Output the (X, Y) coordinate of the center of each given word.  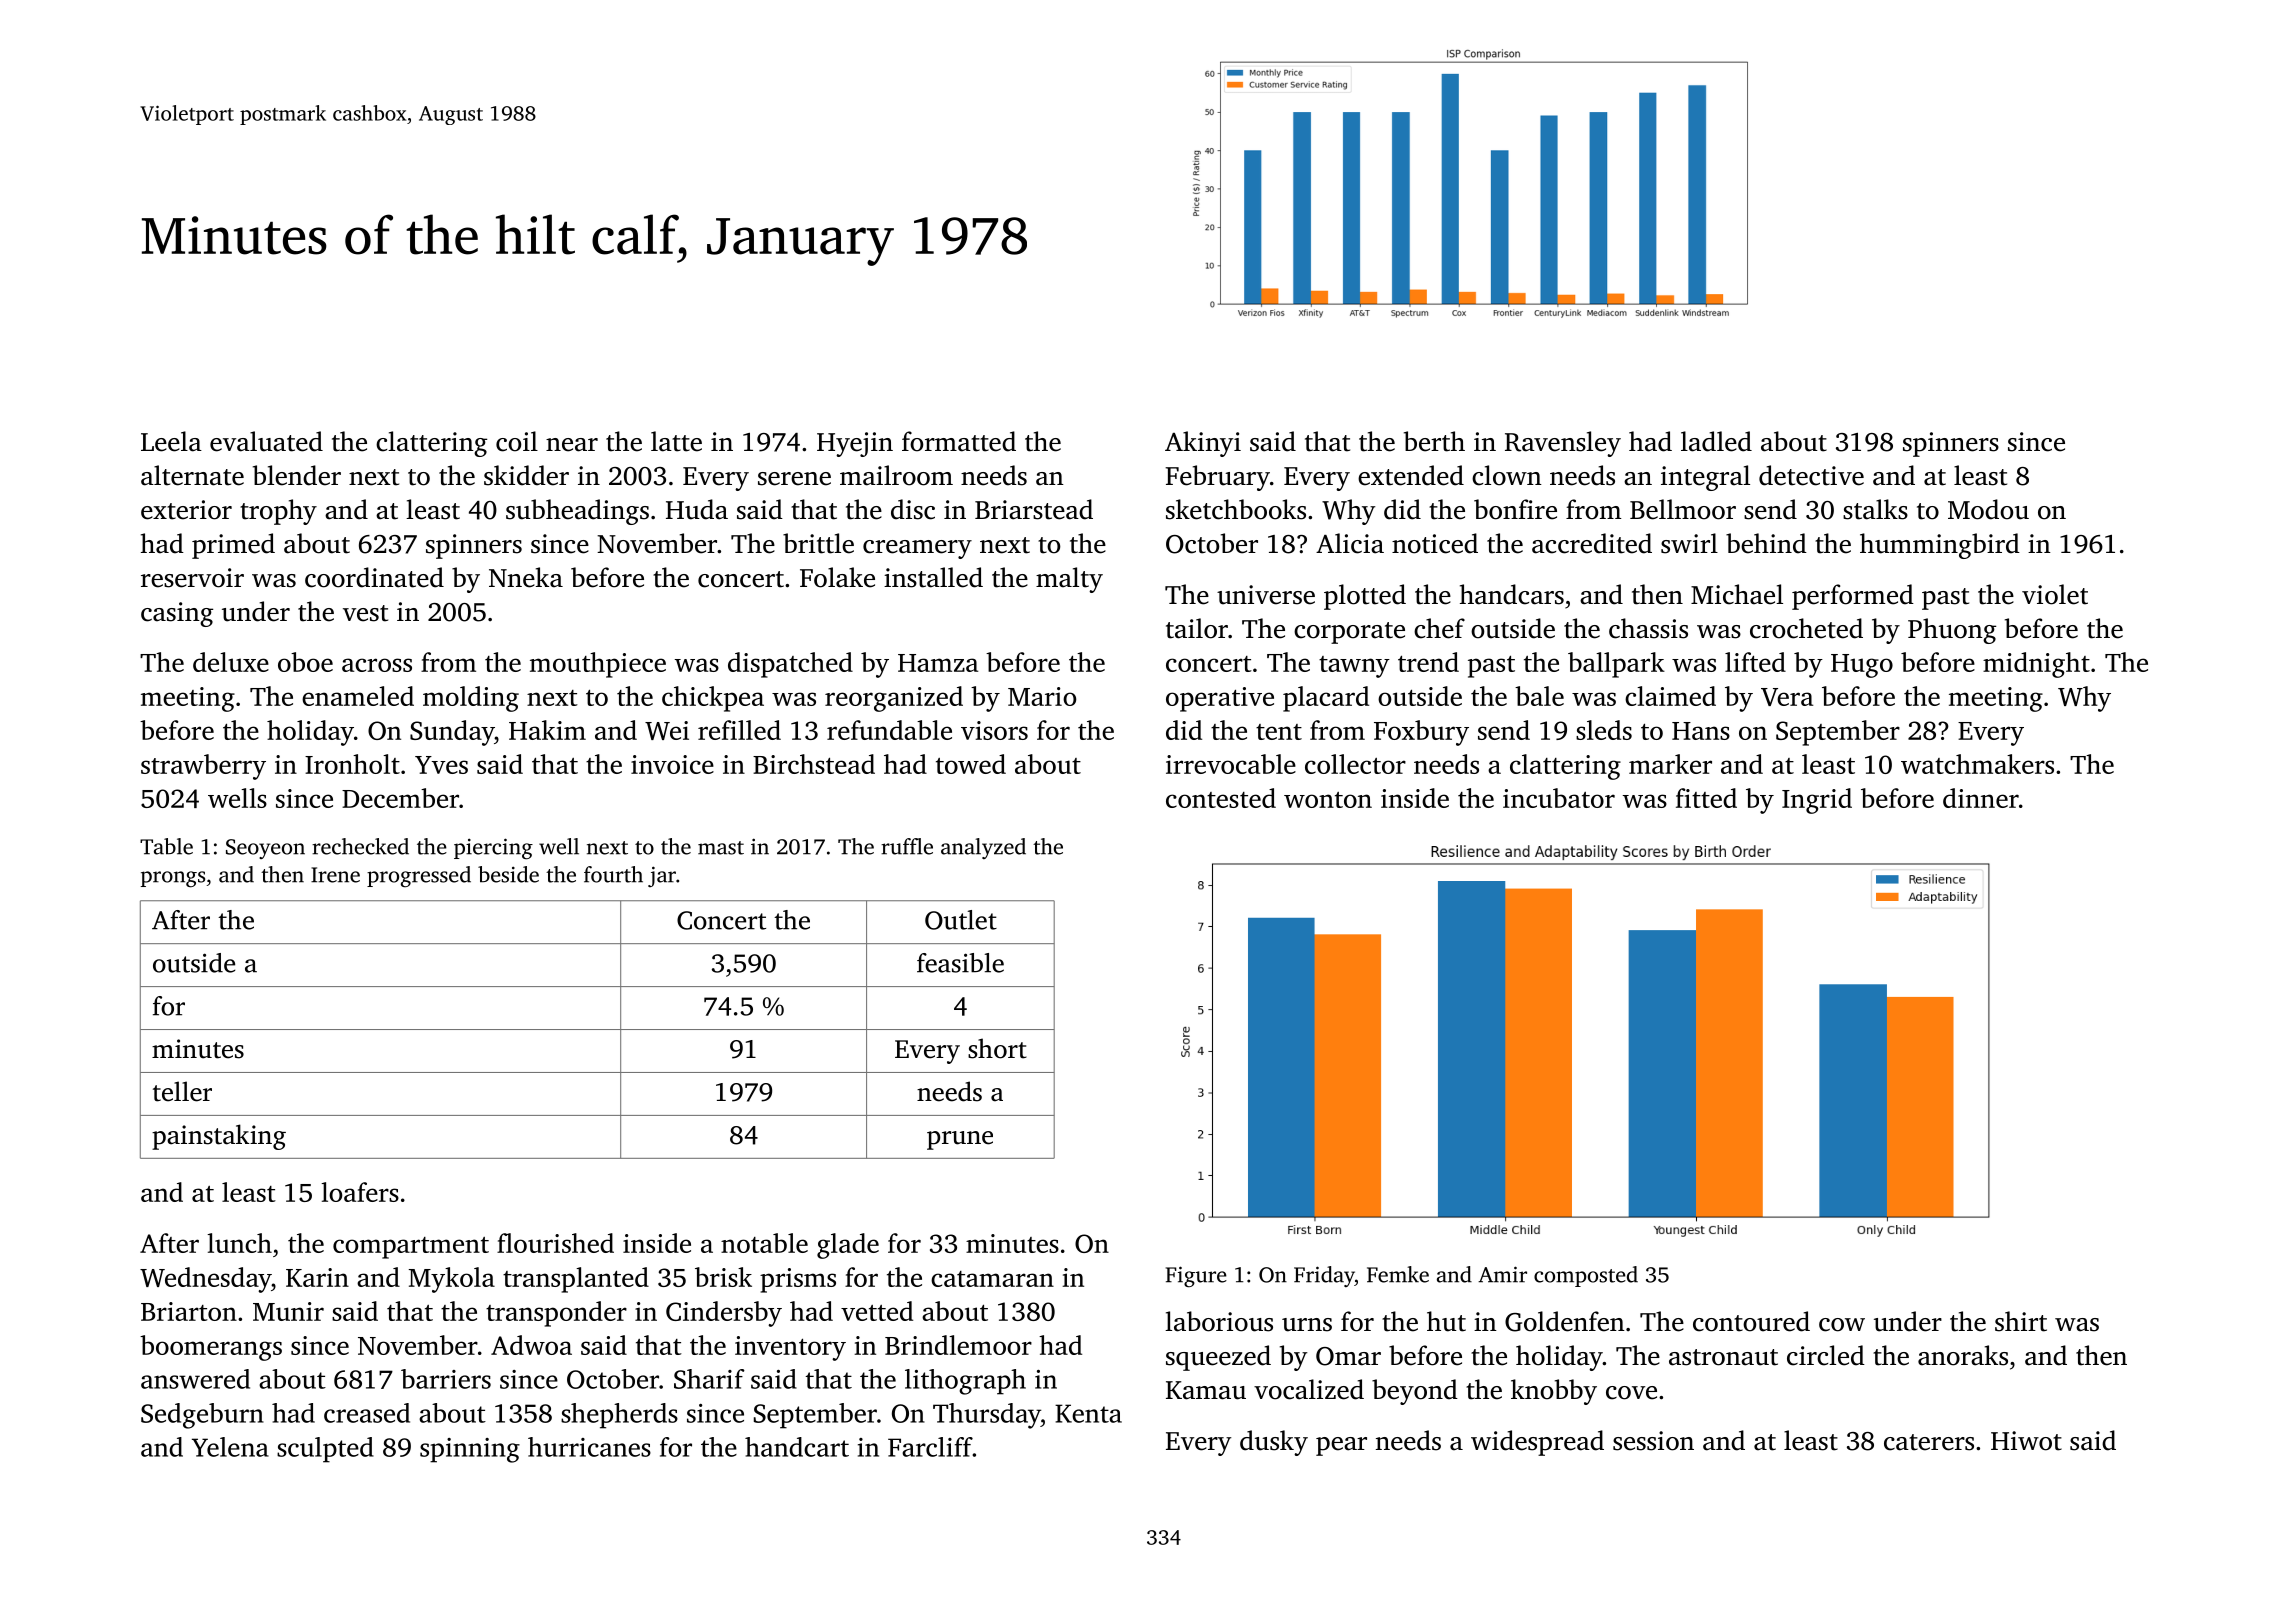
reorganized (894, 699)
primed (233, 546)
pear (1341, 1446)
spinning (470, 1450)
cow (1842, 1325)
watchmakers (1977, 764)
